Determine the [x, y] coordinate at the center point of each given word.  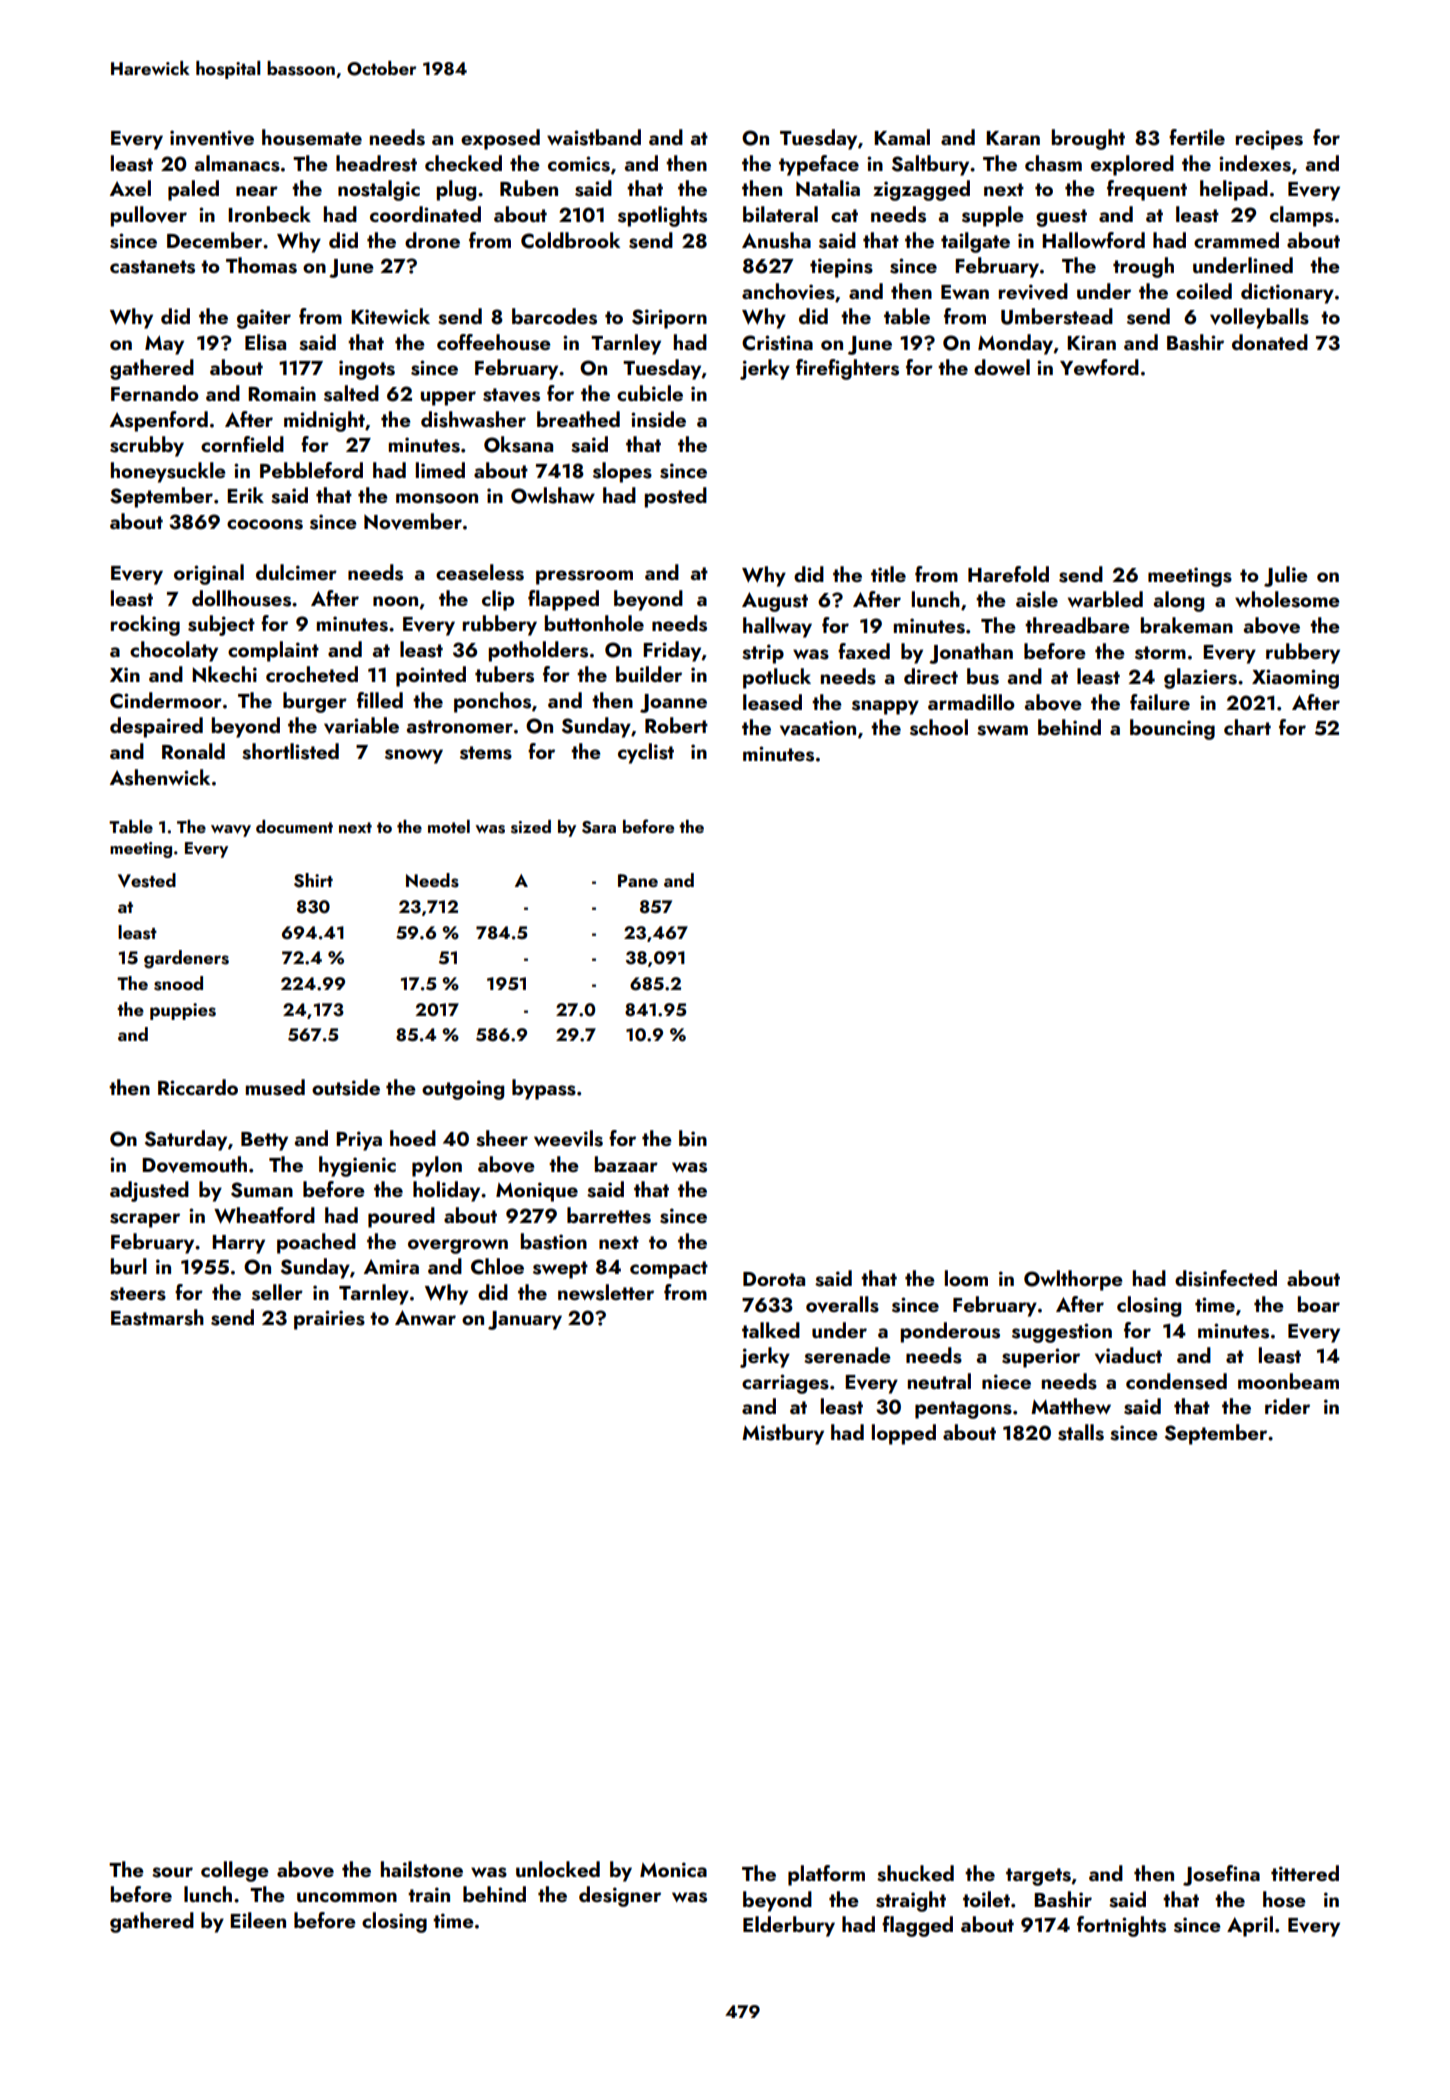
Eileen [258, 1920]
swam [1002, 730]
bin [693, 1138]
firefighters [847, 369]
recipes [1269, 140]
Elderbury [789, 1926]
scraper [145, 1220]
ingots [367, 370]
